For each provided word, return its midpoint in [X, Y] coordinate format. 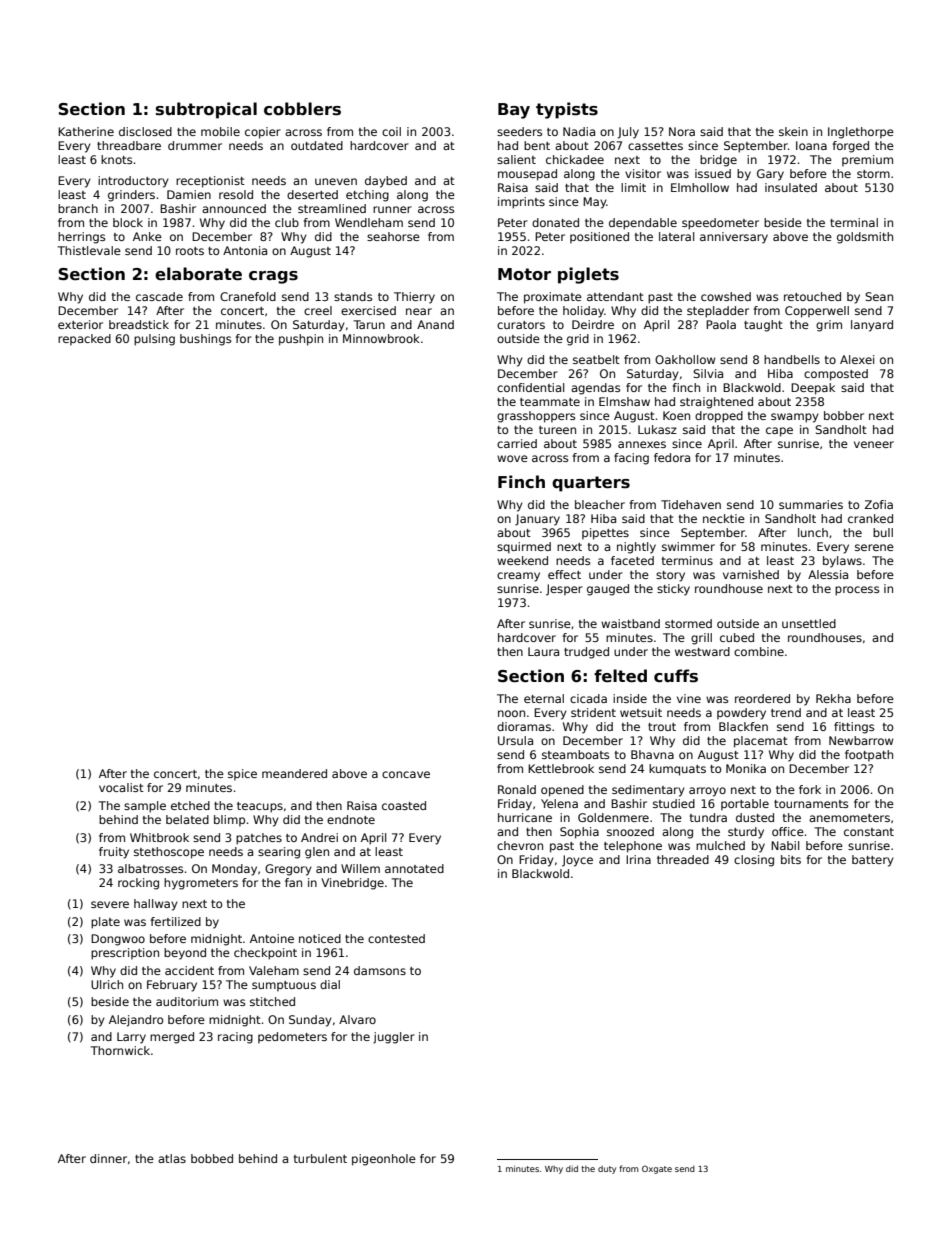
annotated [414, 868]
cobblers [302, 109]
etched [190, 805]
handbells [792, 359]
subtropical [206, 110]
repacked [84, 340]
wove [512, 458]
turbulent [320, 1158]
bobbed [212, 1158]
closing [754, 861]
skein [793, 131]
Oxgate [657, 1169]
